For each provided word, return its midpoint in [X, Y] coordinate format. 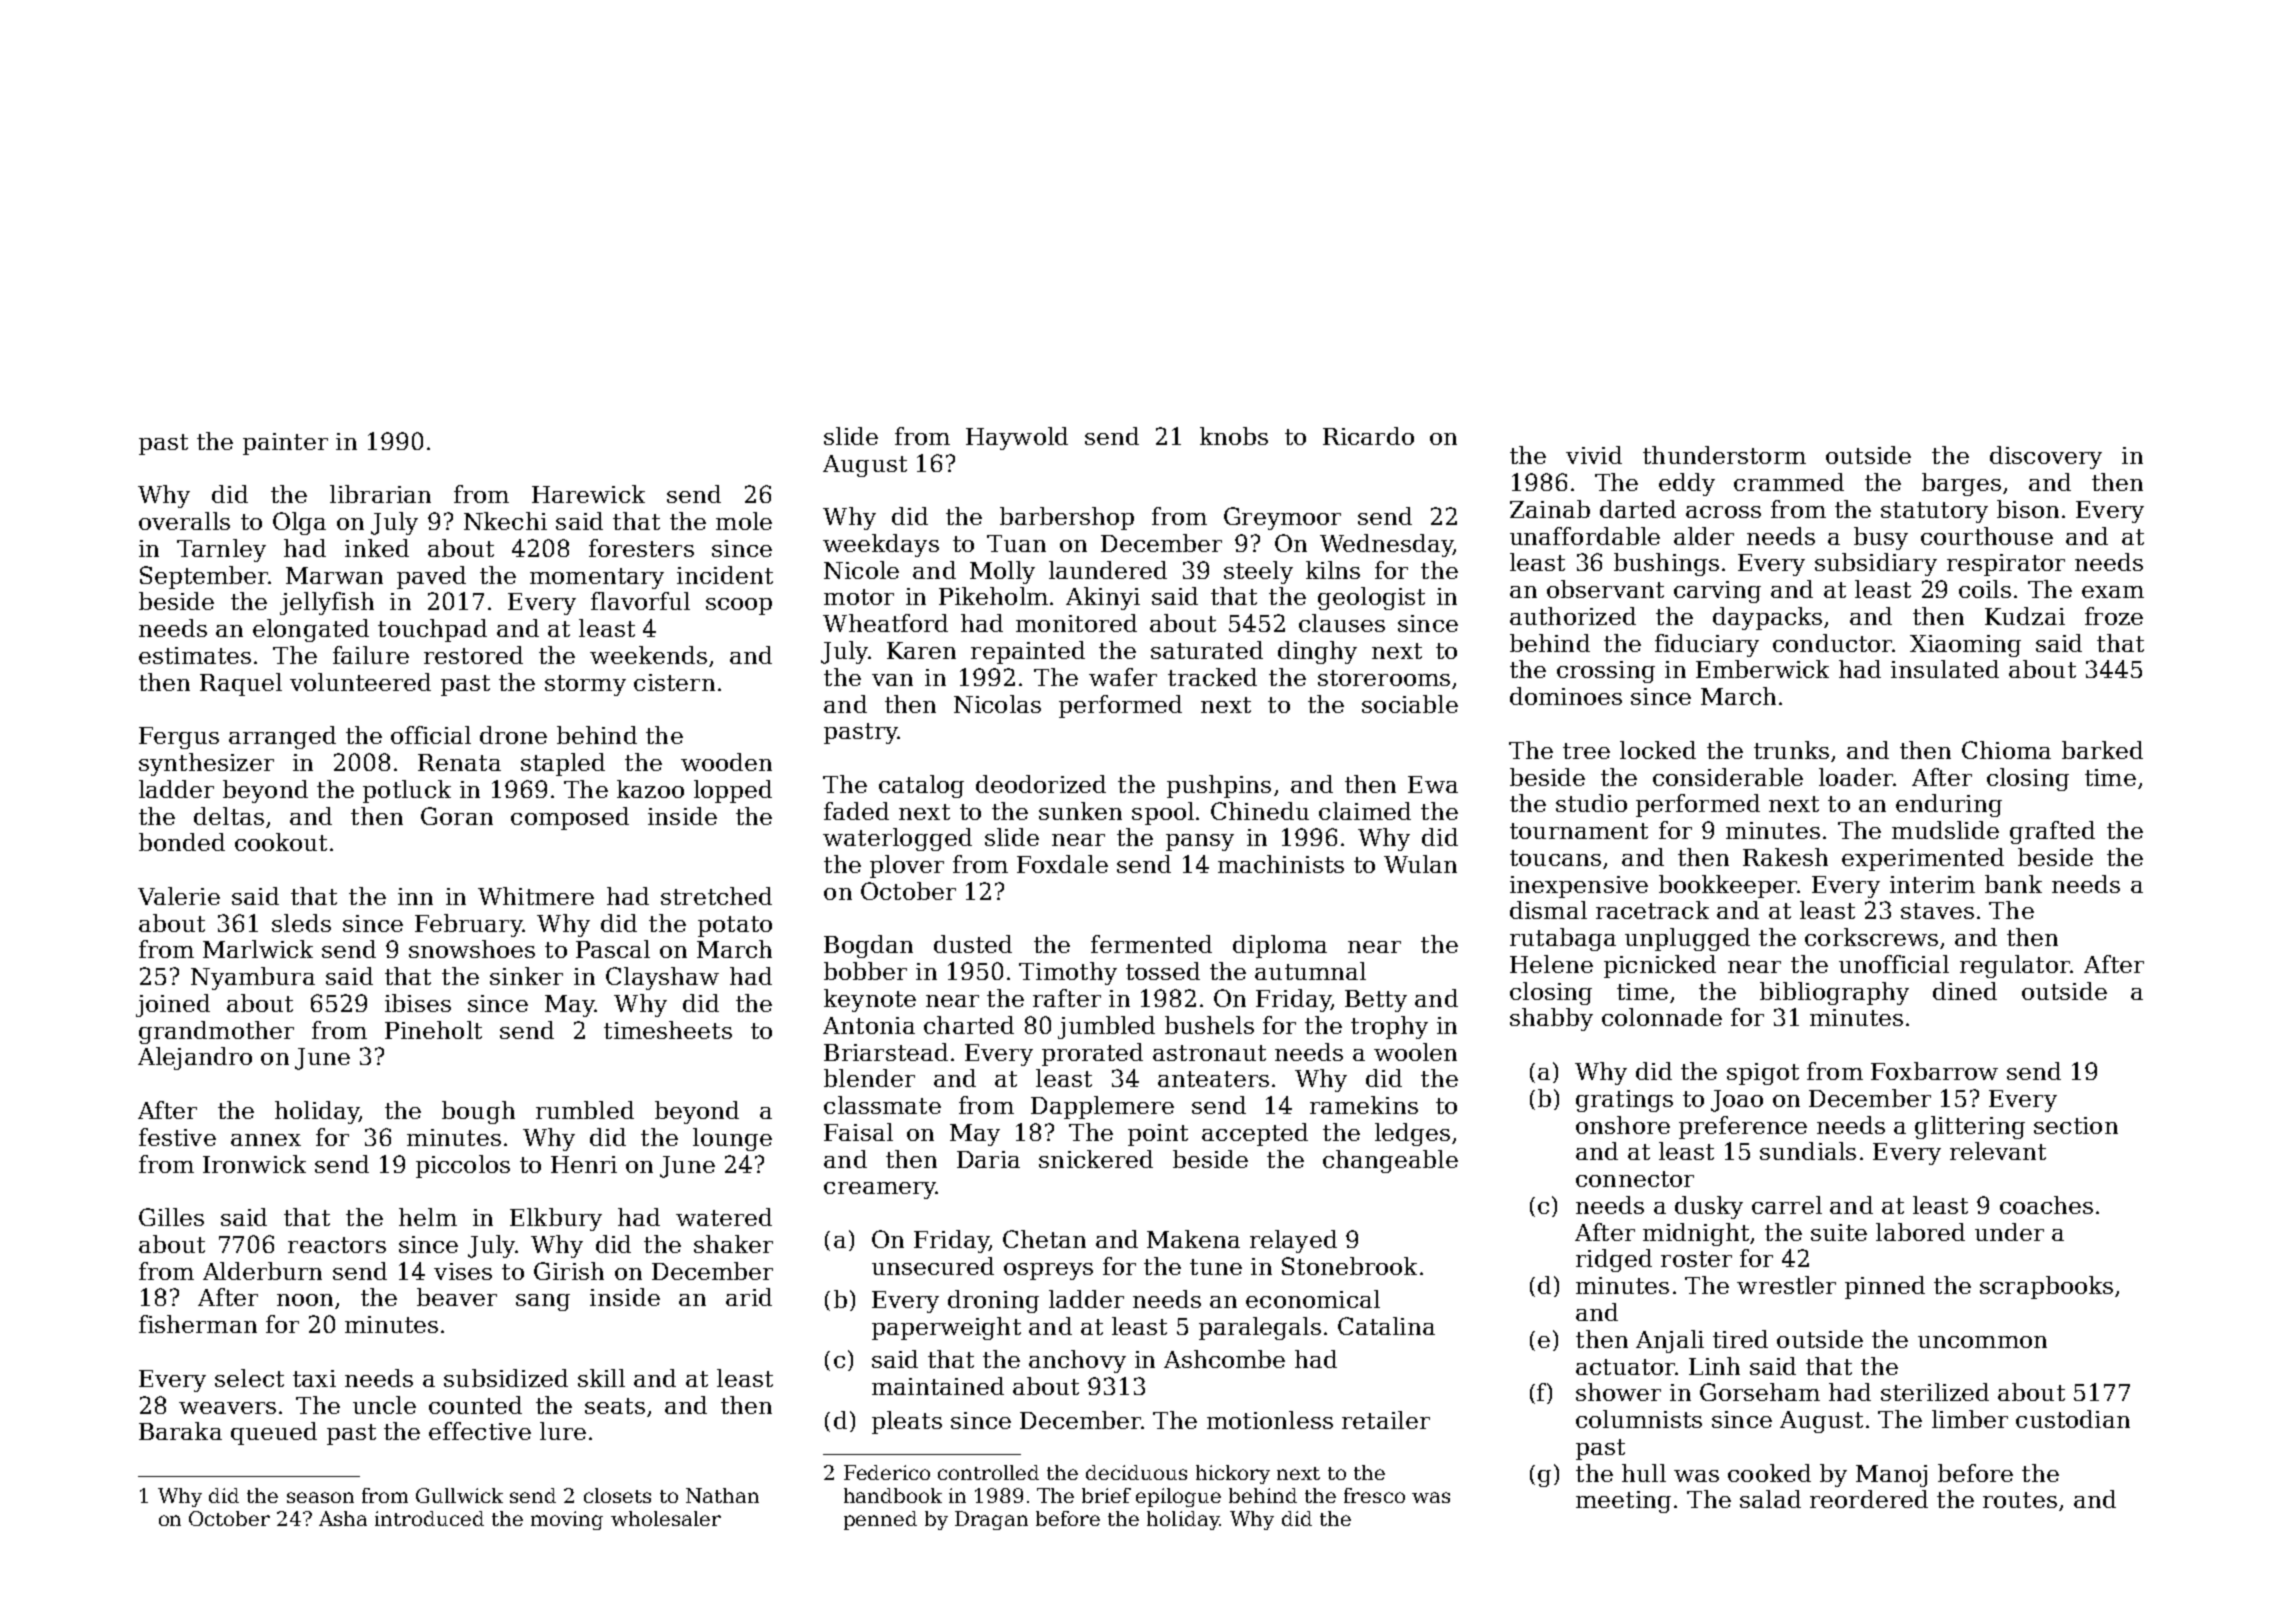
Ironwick [254, 1164]
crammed [1789, 482]
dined [1965, 991]
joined [173, 1005]
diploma [1280, 946]
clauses [1342, 623]
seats [615, 1406]
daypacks [1767, 618]
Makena [1193, 1239]
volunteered [360, 682]
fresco [1374, 1495]
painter [285, 444]
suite [1839, 1232]
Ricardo [1368, 436]
